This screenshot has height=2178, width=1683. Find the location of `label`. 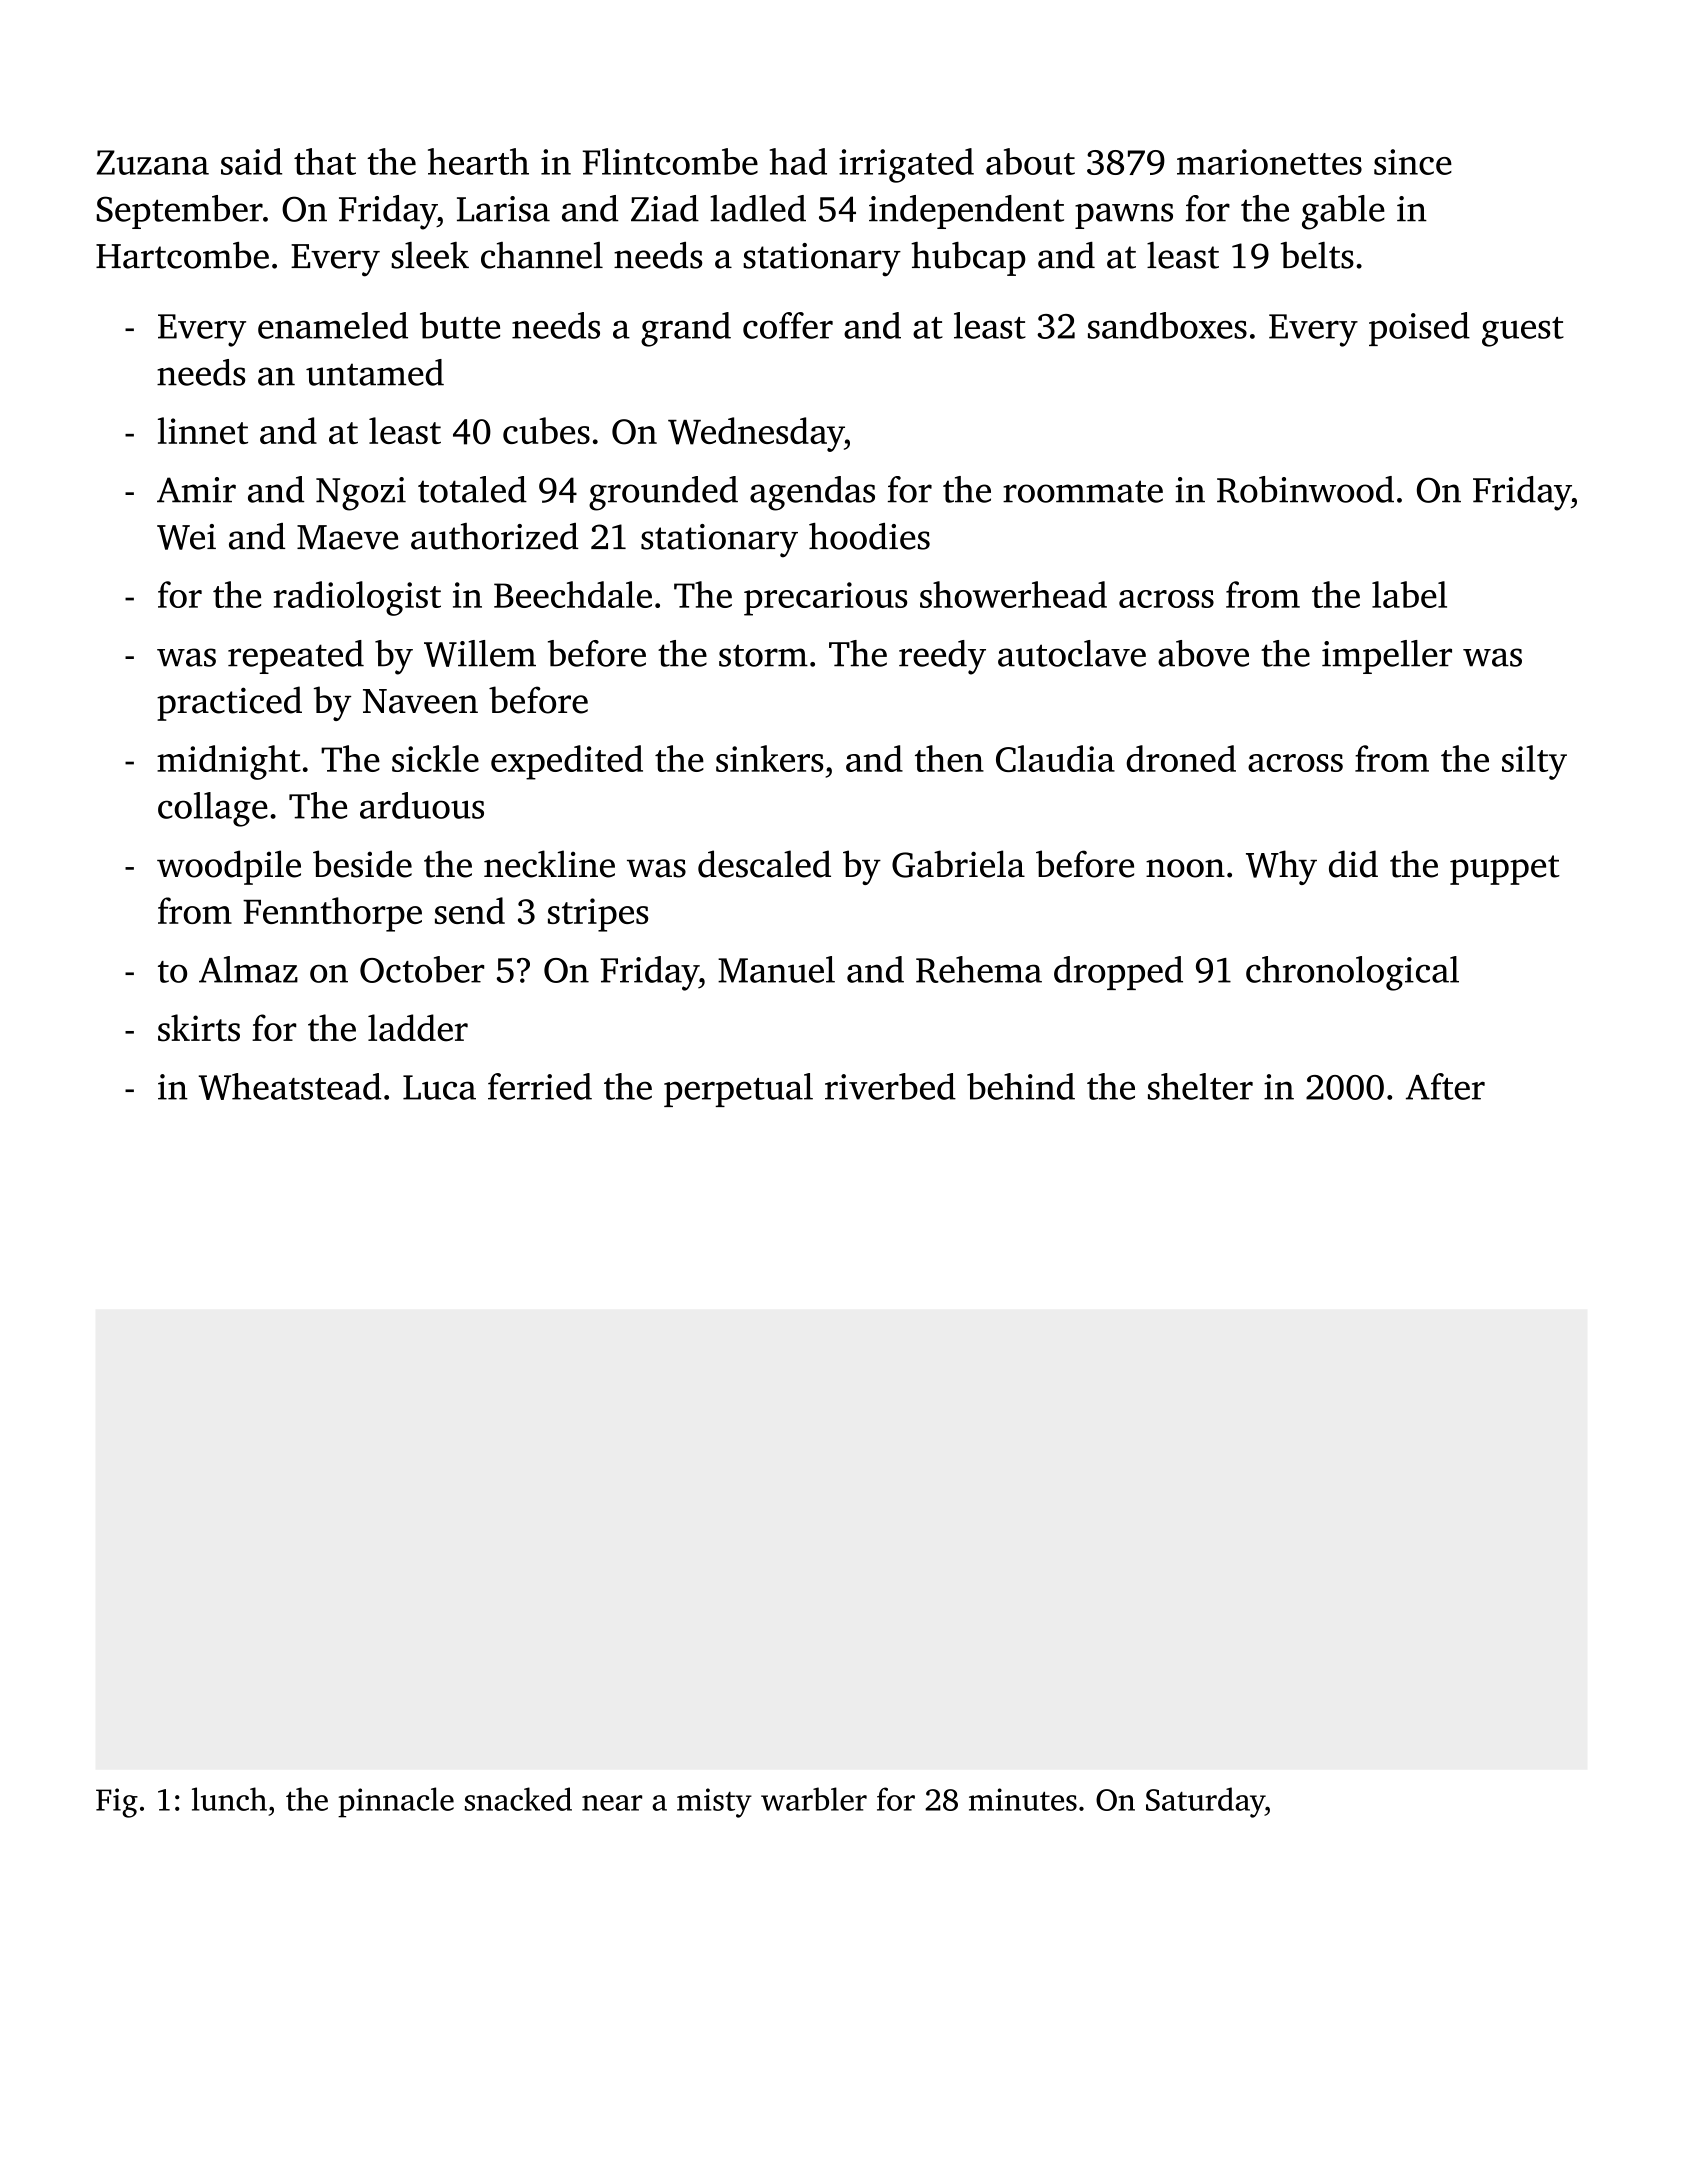

label is located at coordinates (1409, 594).
